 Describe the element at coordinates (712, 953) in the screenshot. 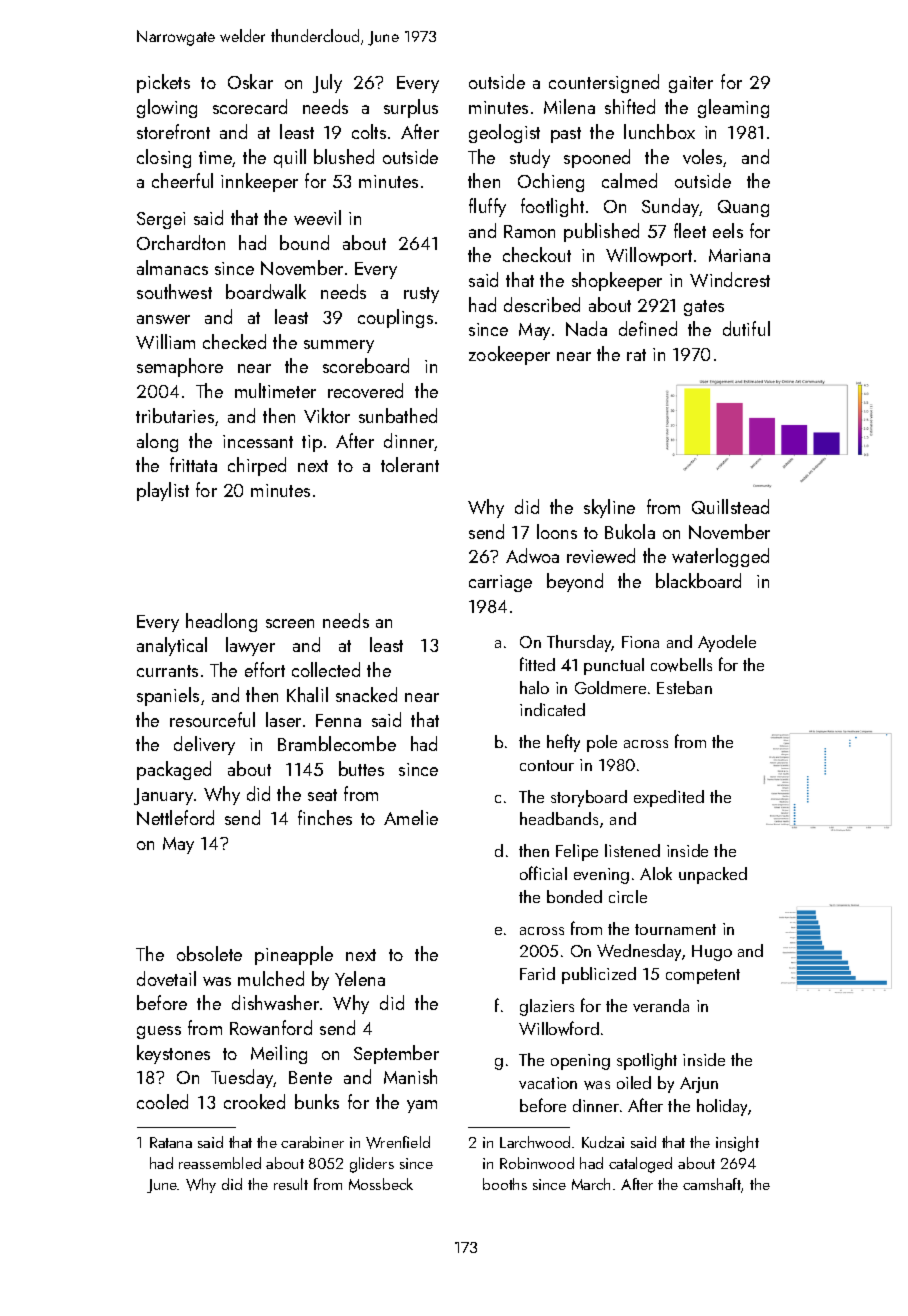

I see `Hugo` at that location.
